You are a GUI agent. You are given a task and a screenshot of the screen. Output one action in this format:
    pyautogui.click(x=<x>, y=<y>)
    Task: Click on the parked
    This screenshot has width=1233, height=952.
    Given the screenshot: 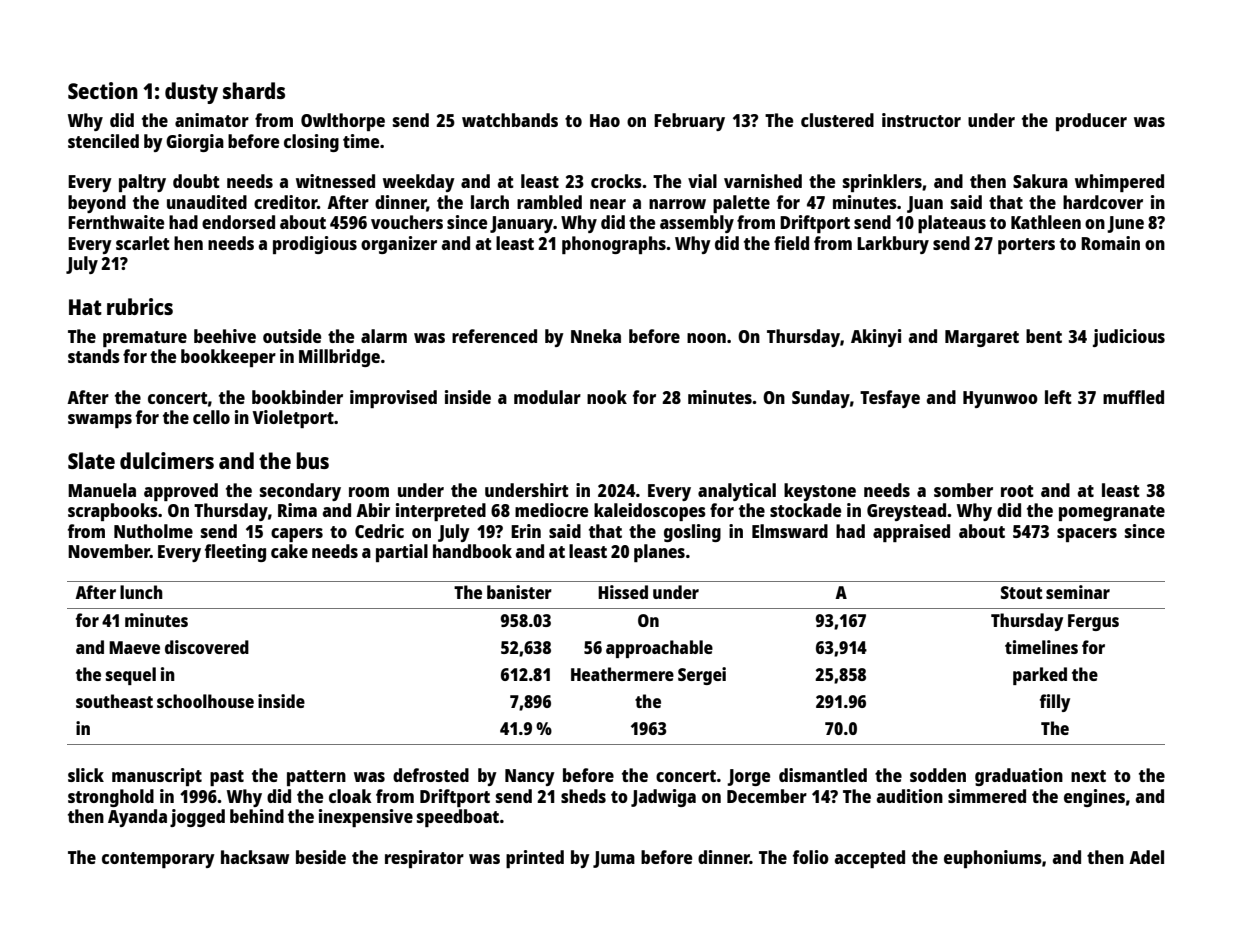 What is the action you would take?
    pyautogui.click(x=1040, y=676)
